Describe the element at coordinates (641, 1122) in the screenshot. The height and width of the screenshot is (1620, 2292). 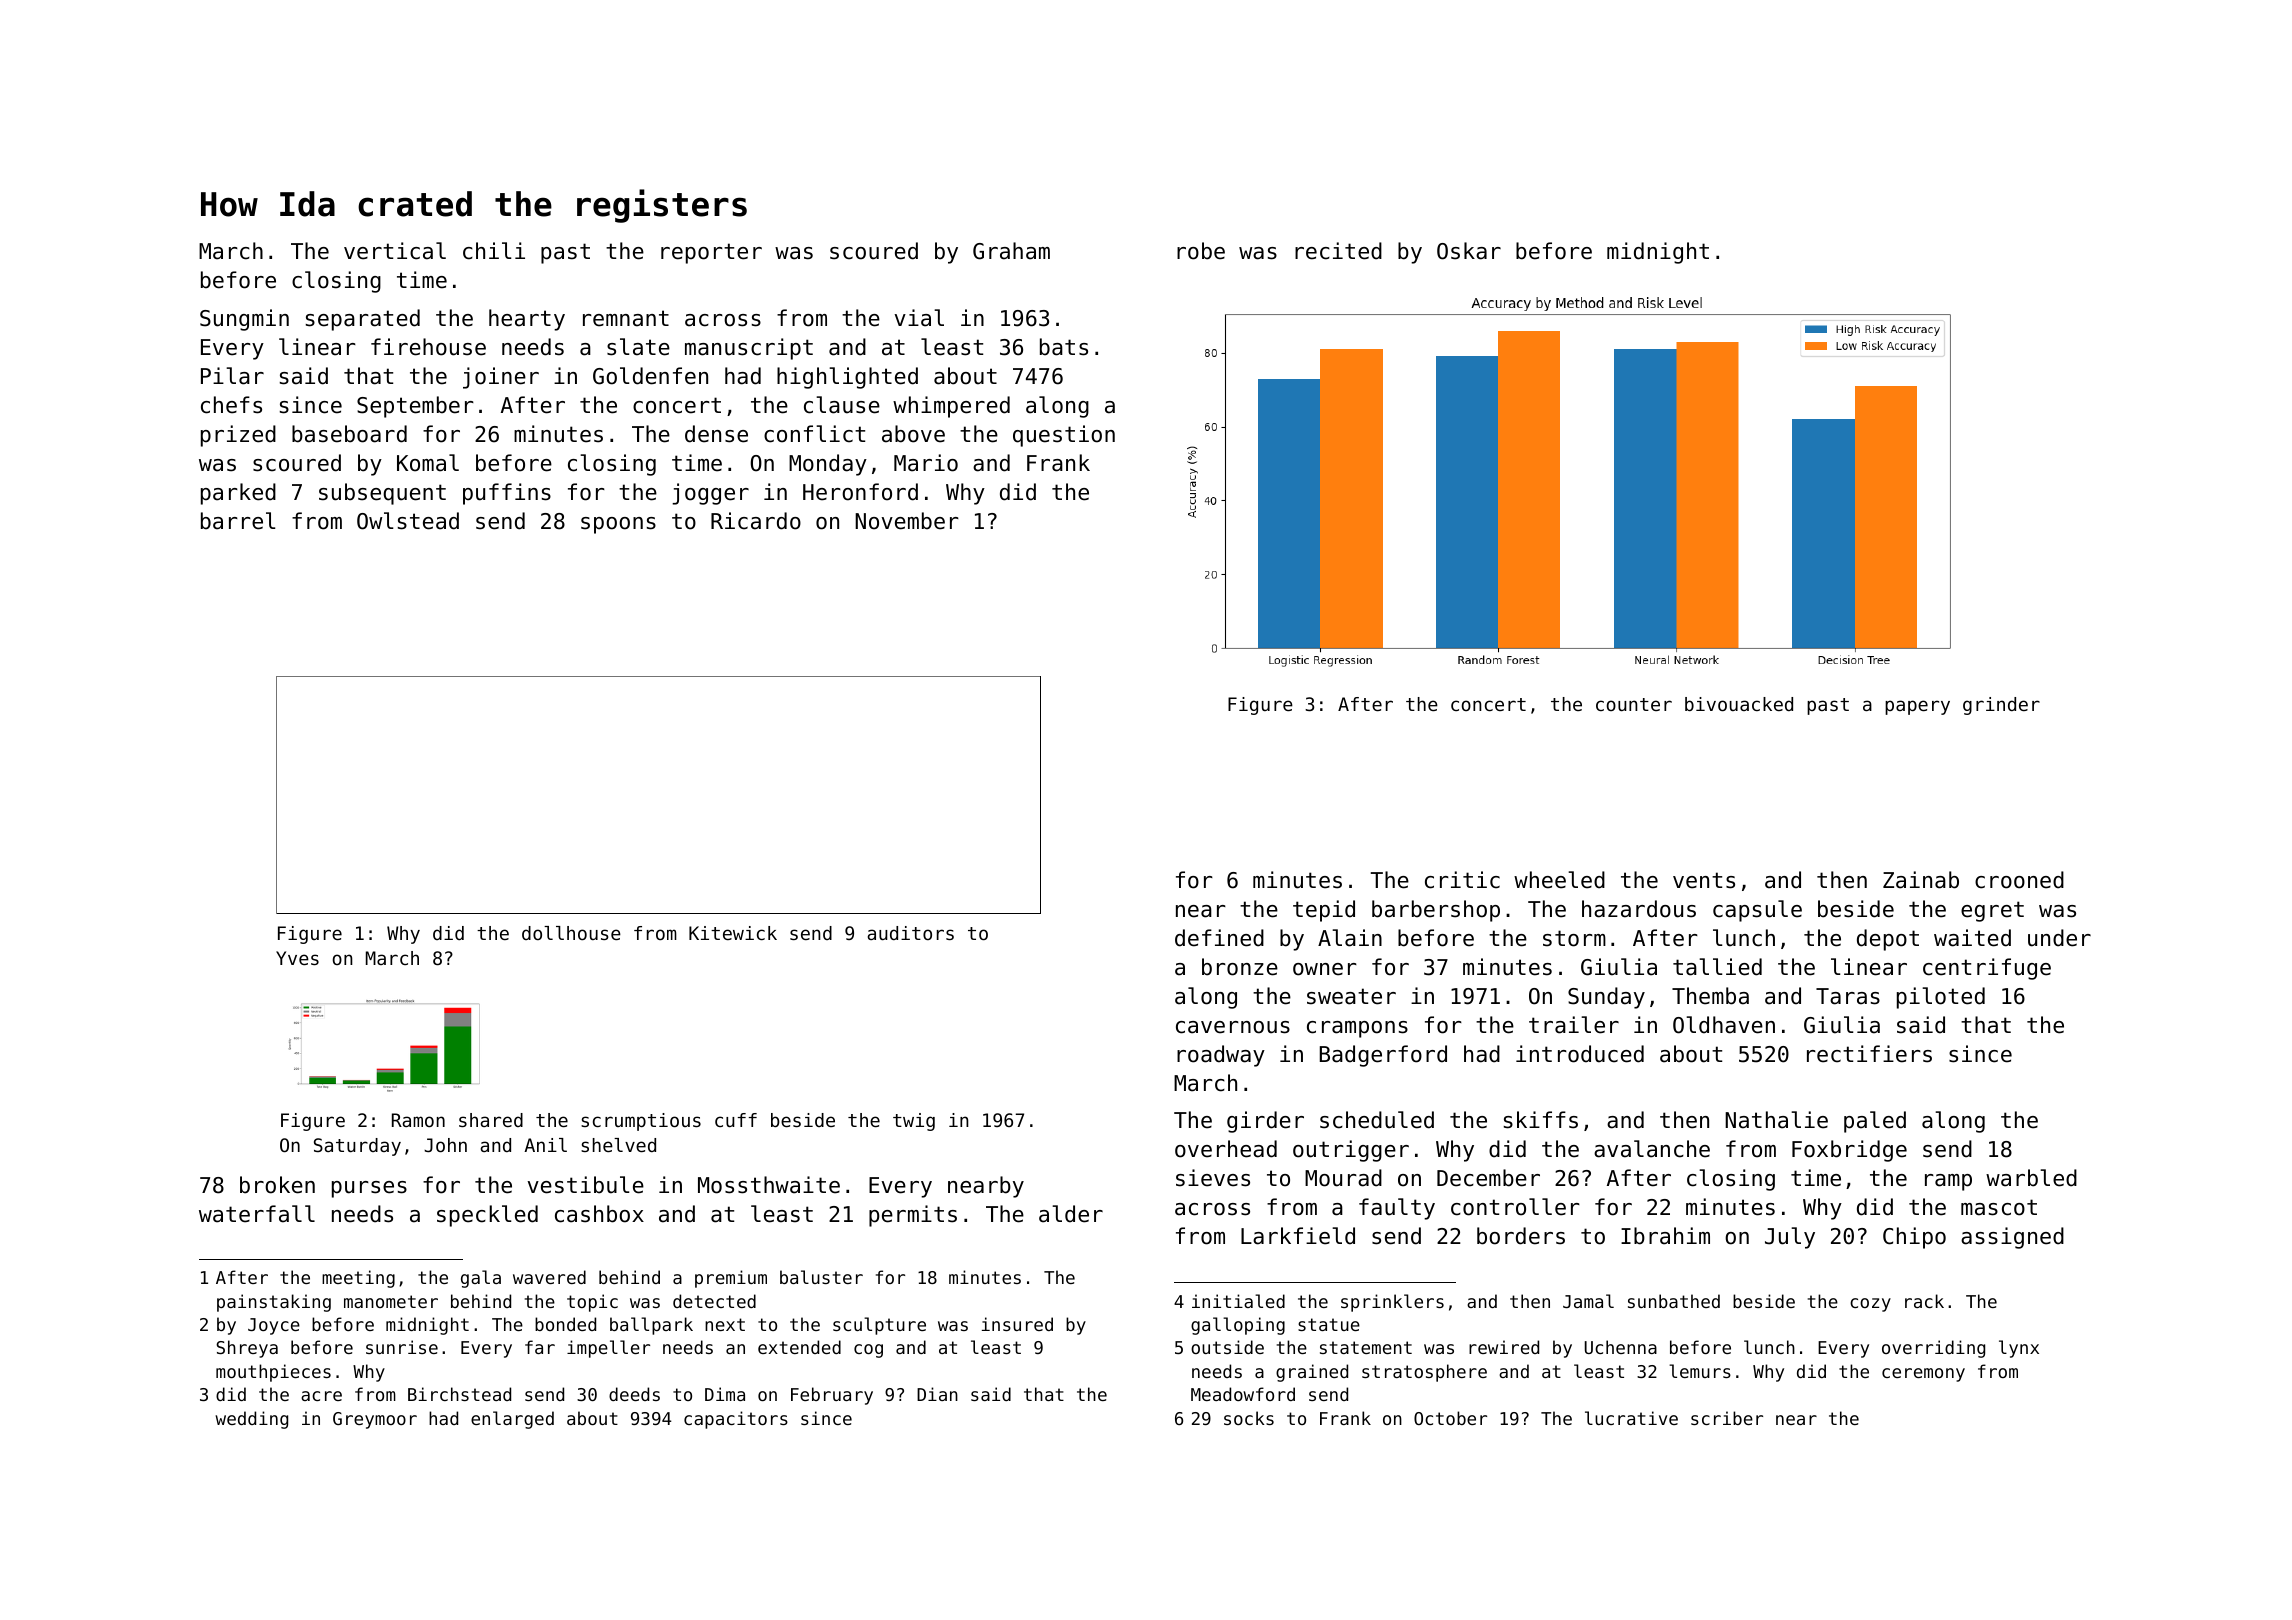
I see `scrumptious` at that location.
